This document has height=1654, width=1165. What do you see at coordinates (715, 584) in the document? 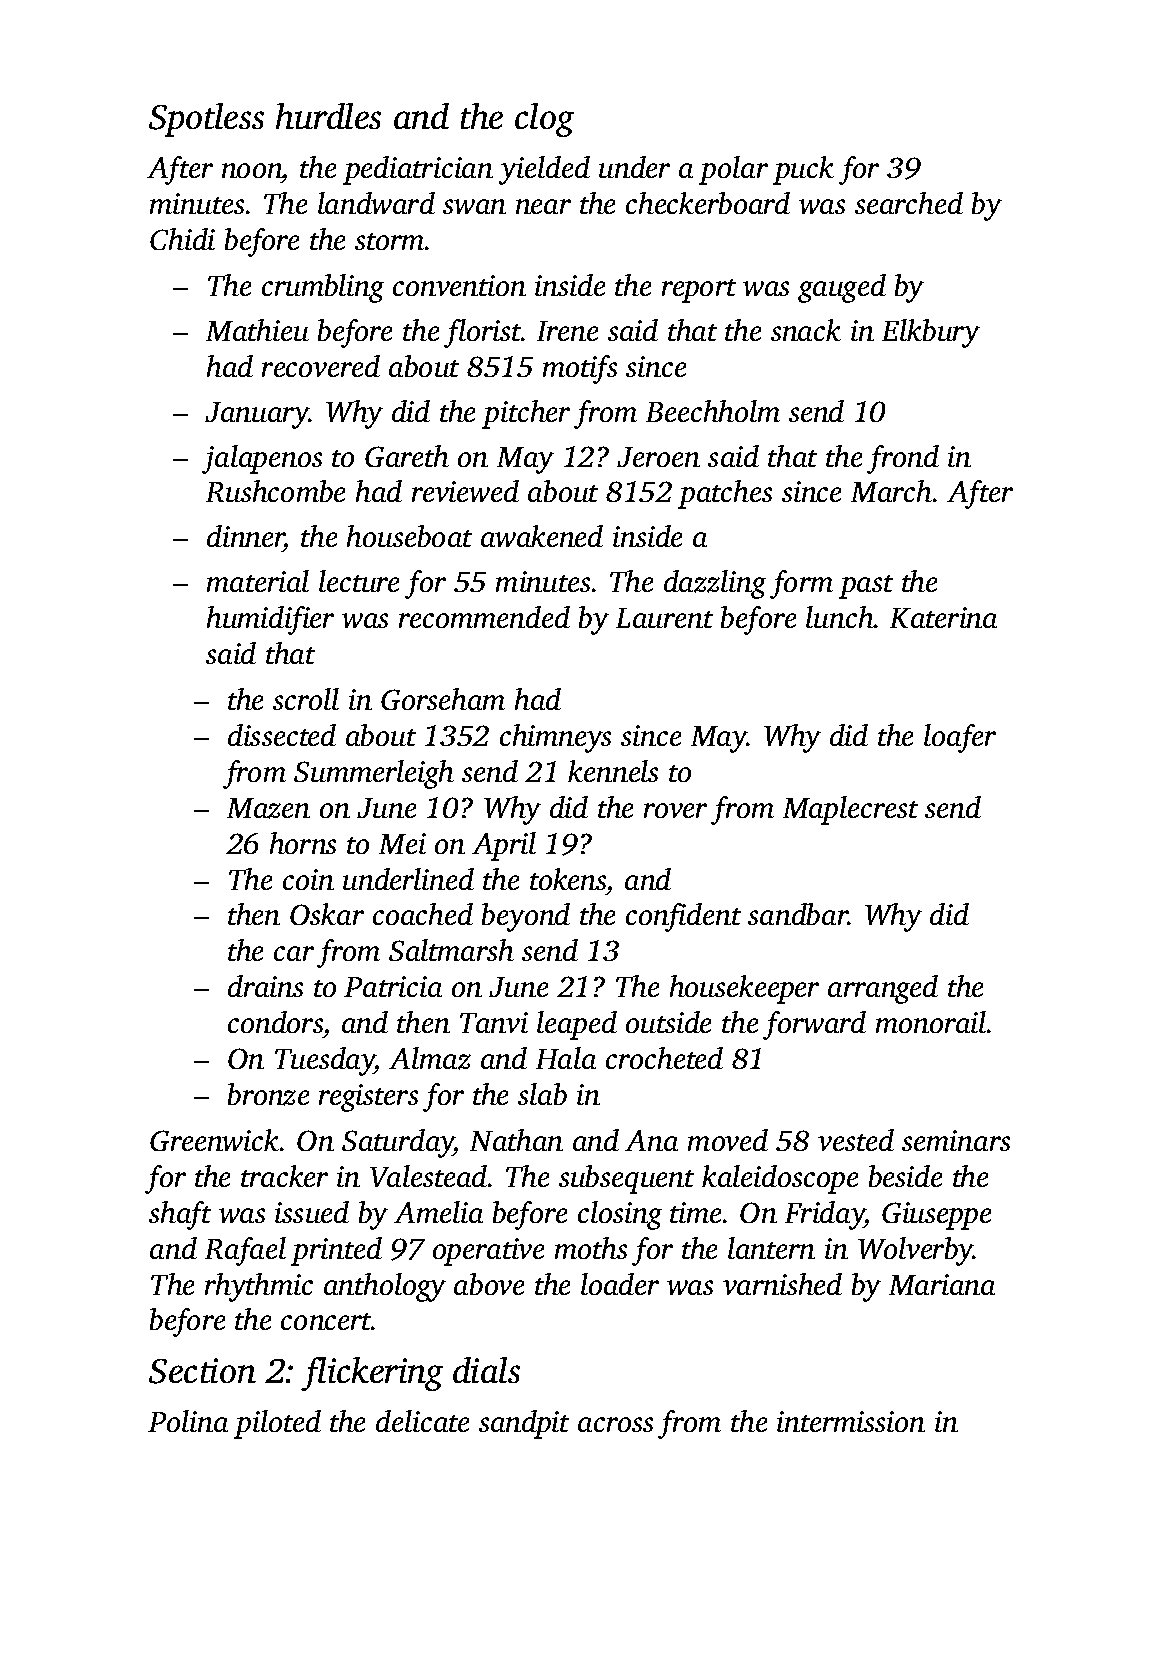
I see `dazzling` at bounding box center [715, 584].
